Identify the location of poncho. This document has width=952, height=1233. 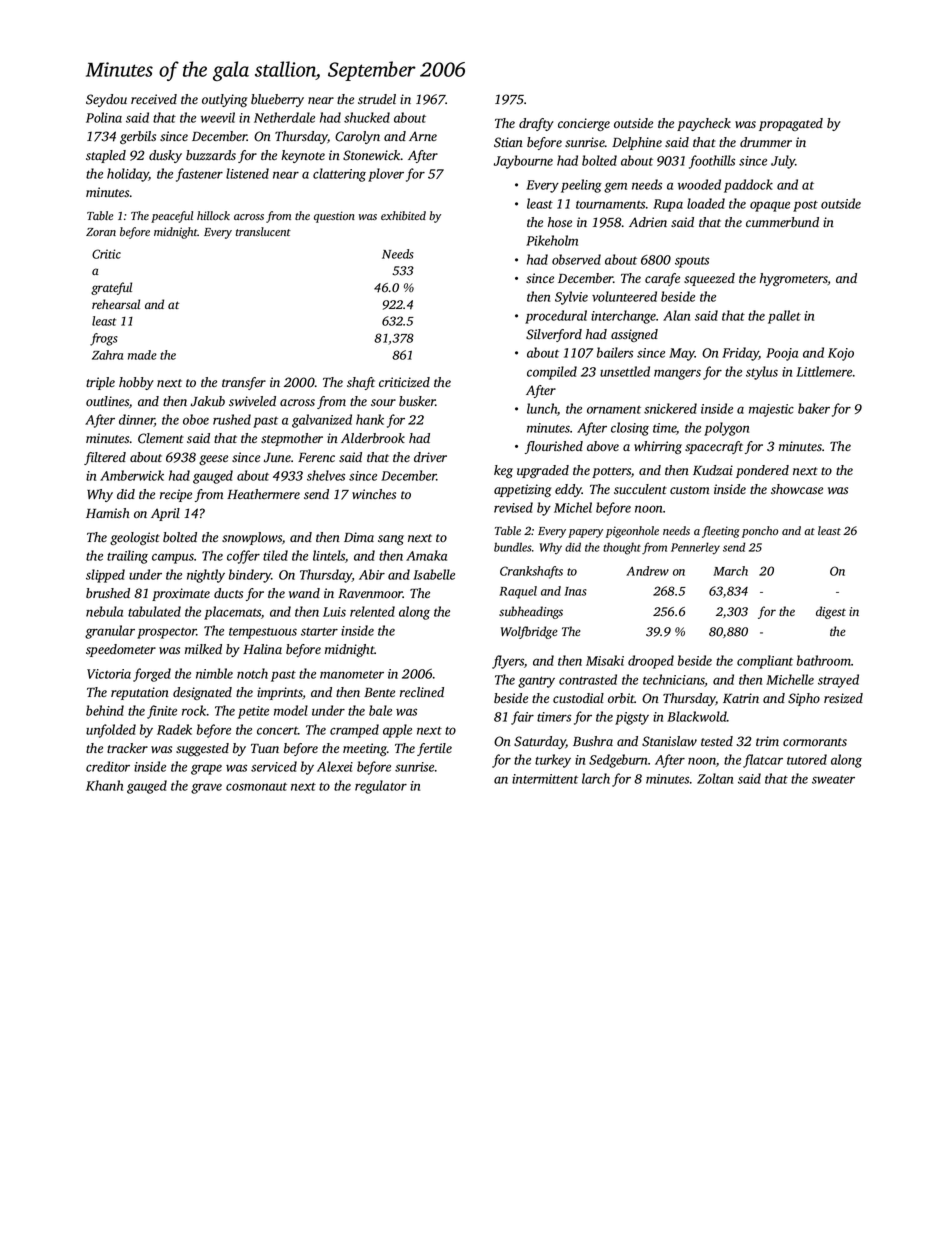
(760, 532).
